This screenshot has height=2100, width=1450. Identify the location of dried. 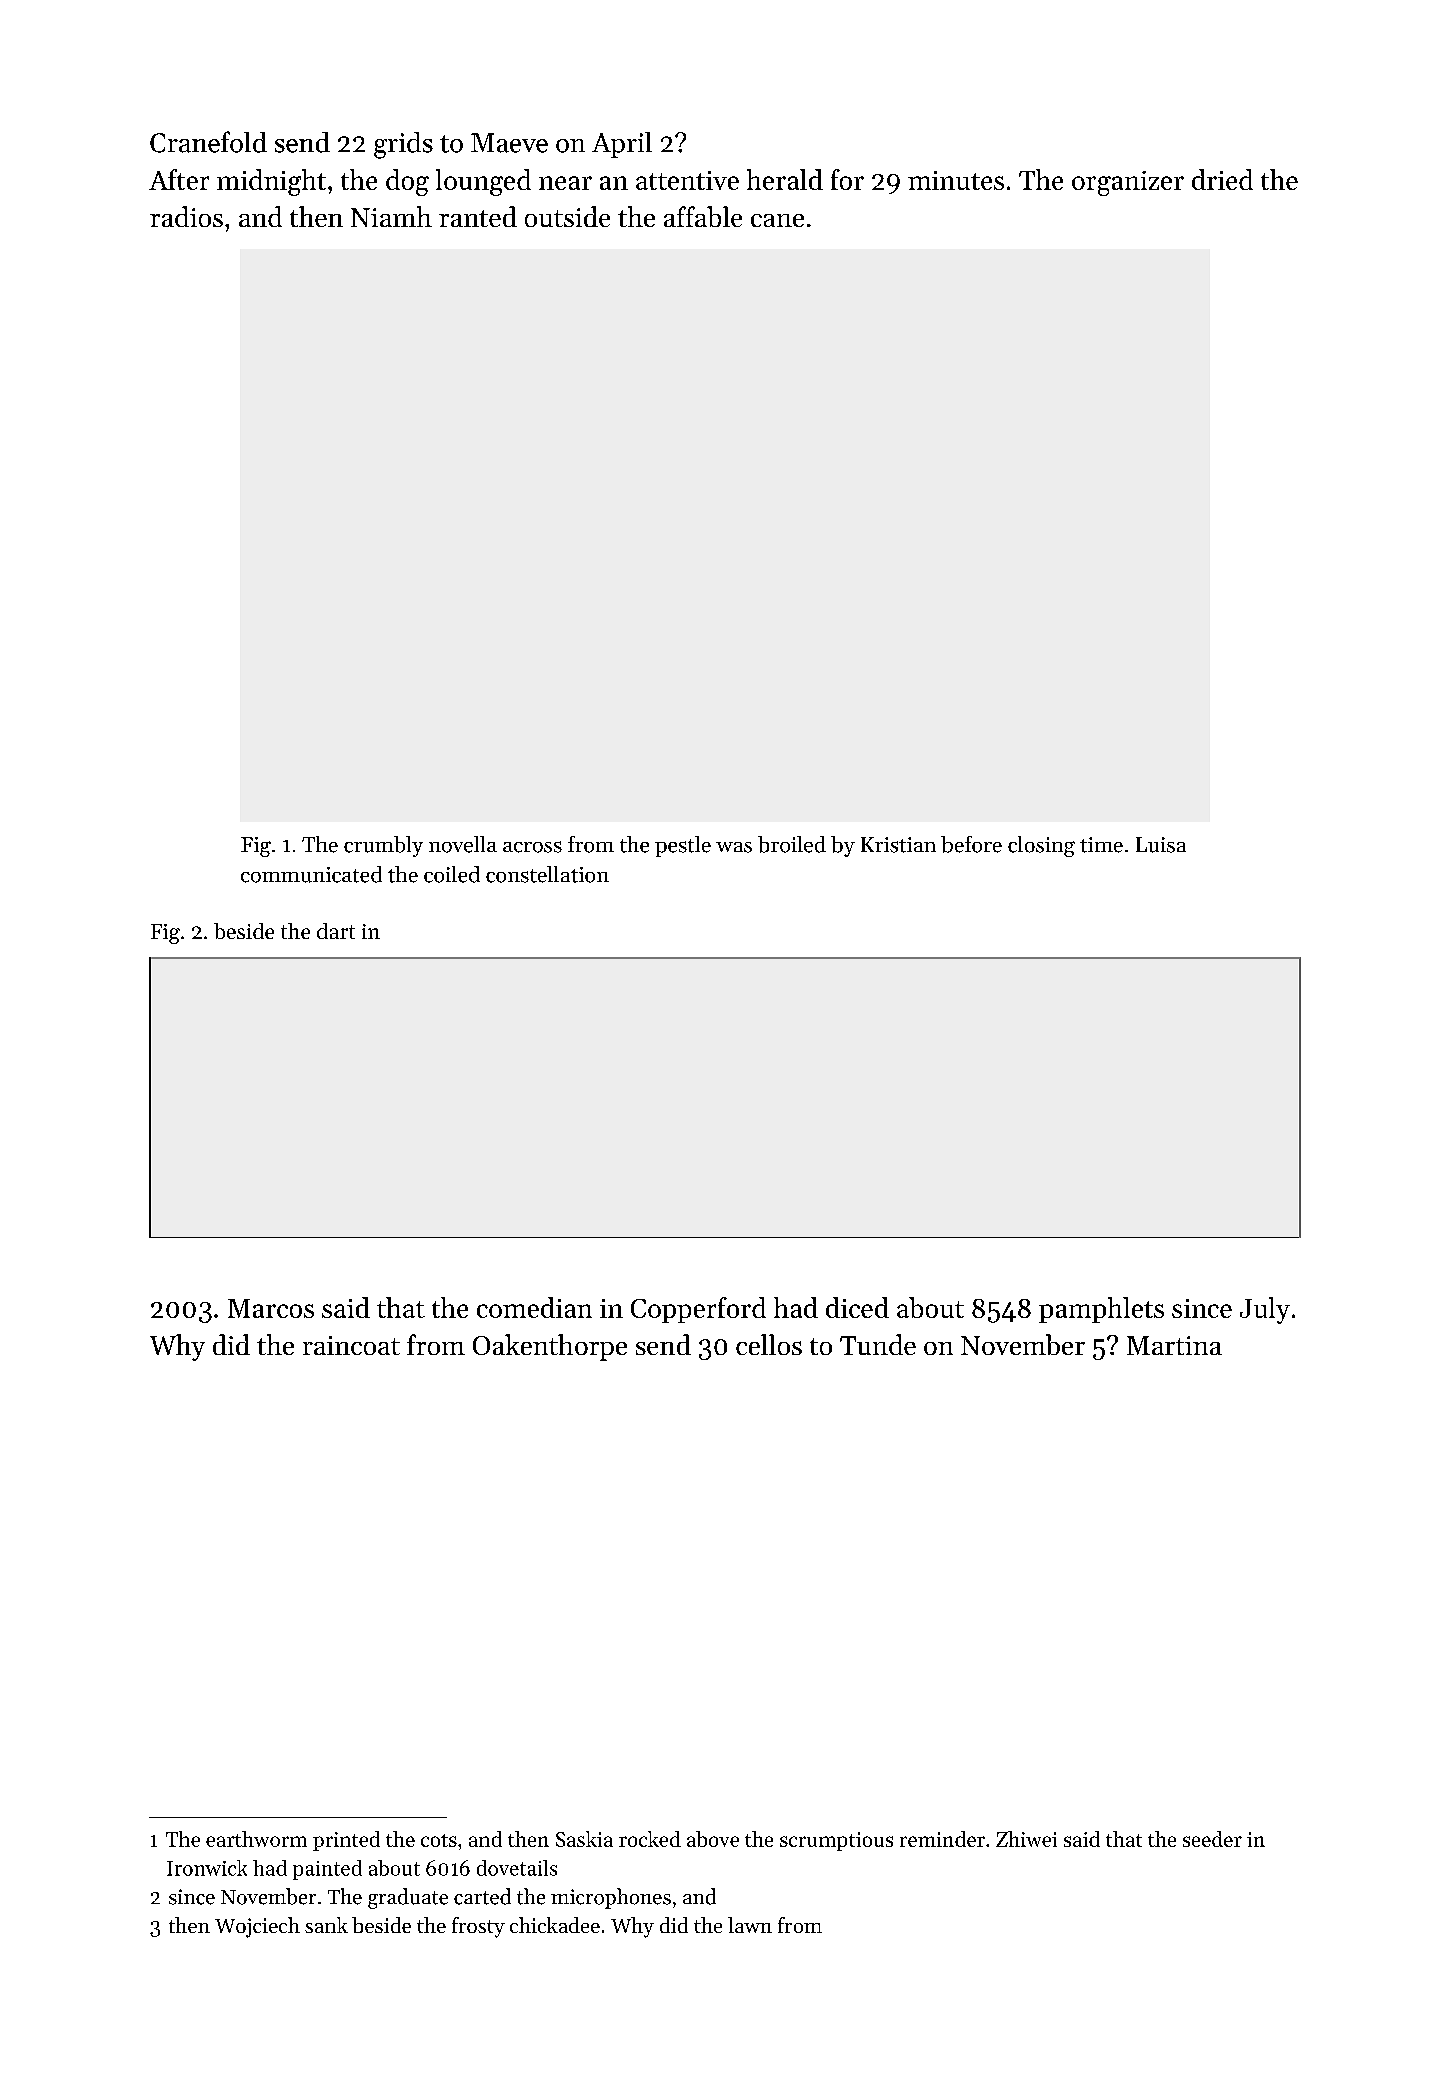
(1222, 179).
